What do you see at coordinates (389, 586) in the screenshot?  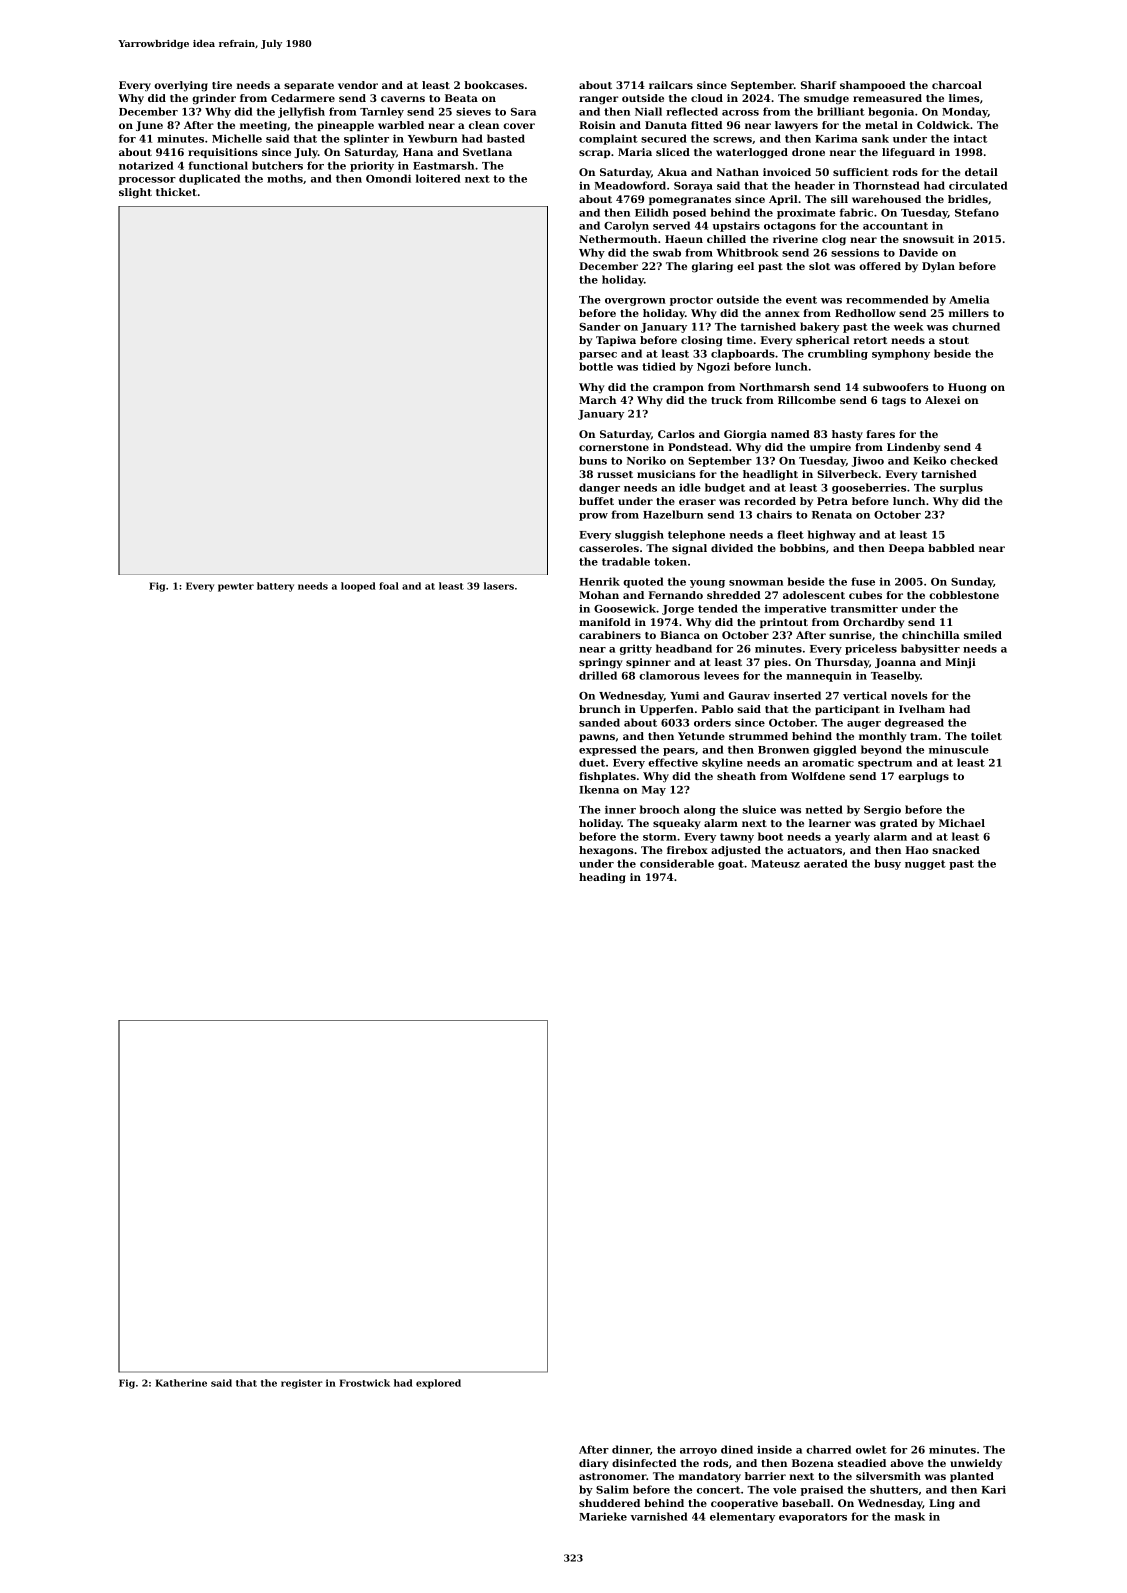 I see `foal` at bounding box center [389, 586].
